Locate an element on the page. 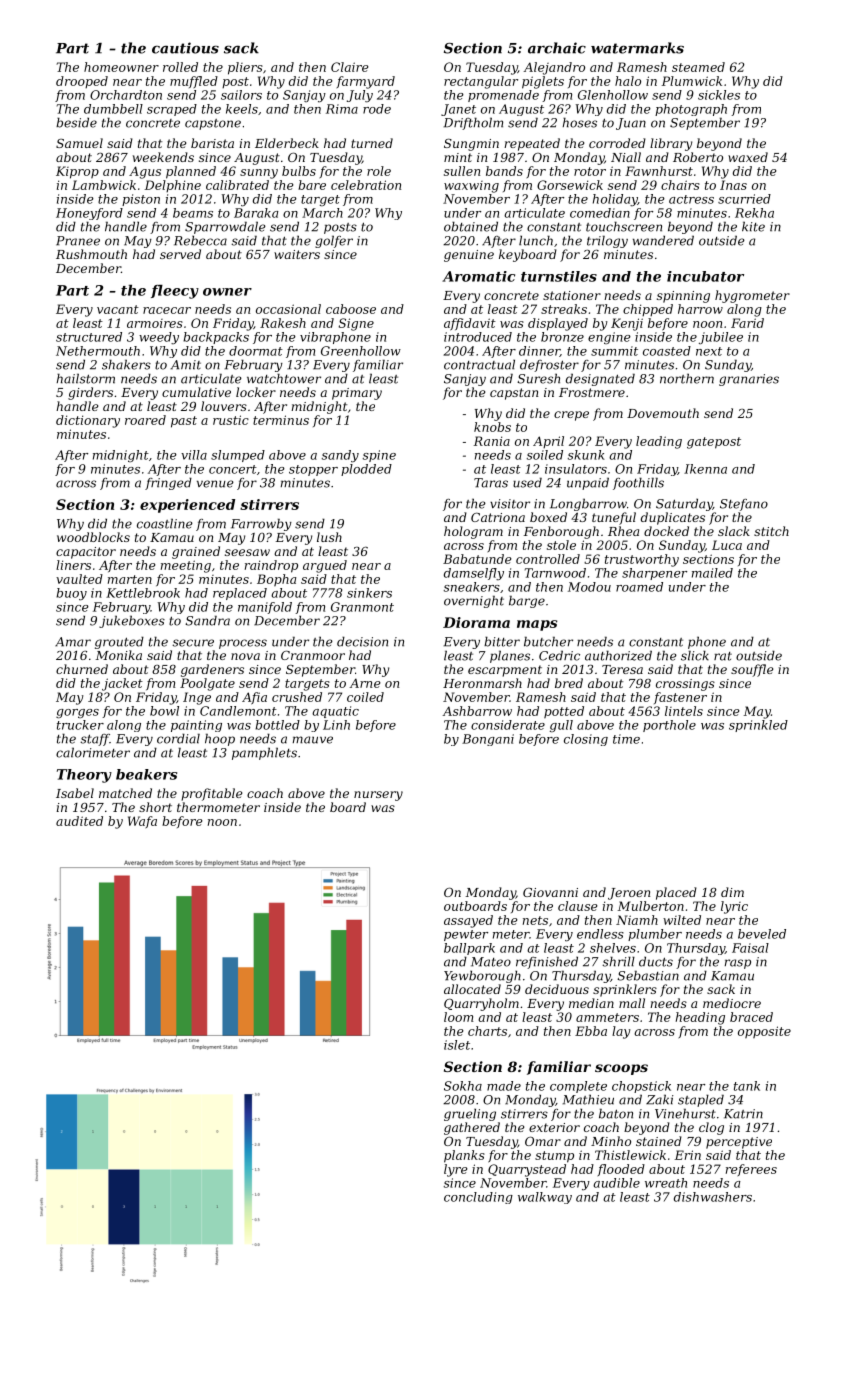 The height and width of the page is (1400, 849). Greenhollow is located at coordinates (361, 351).
